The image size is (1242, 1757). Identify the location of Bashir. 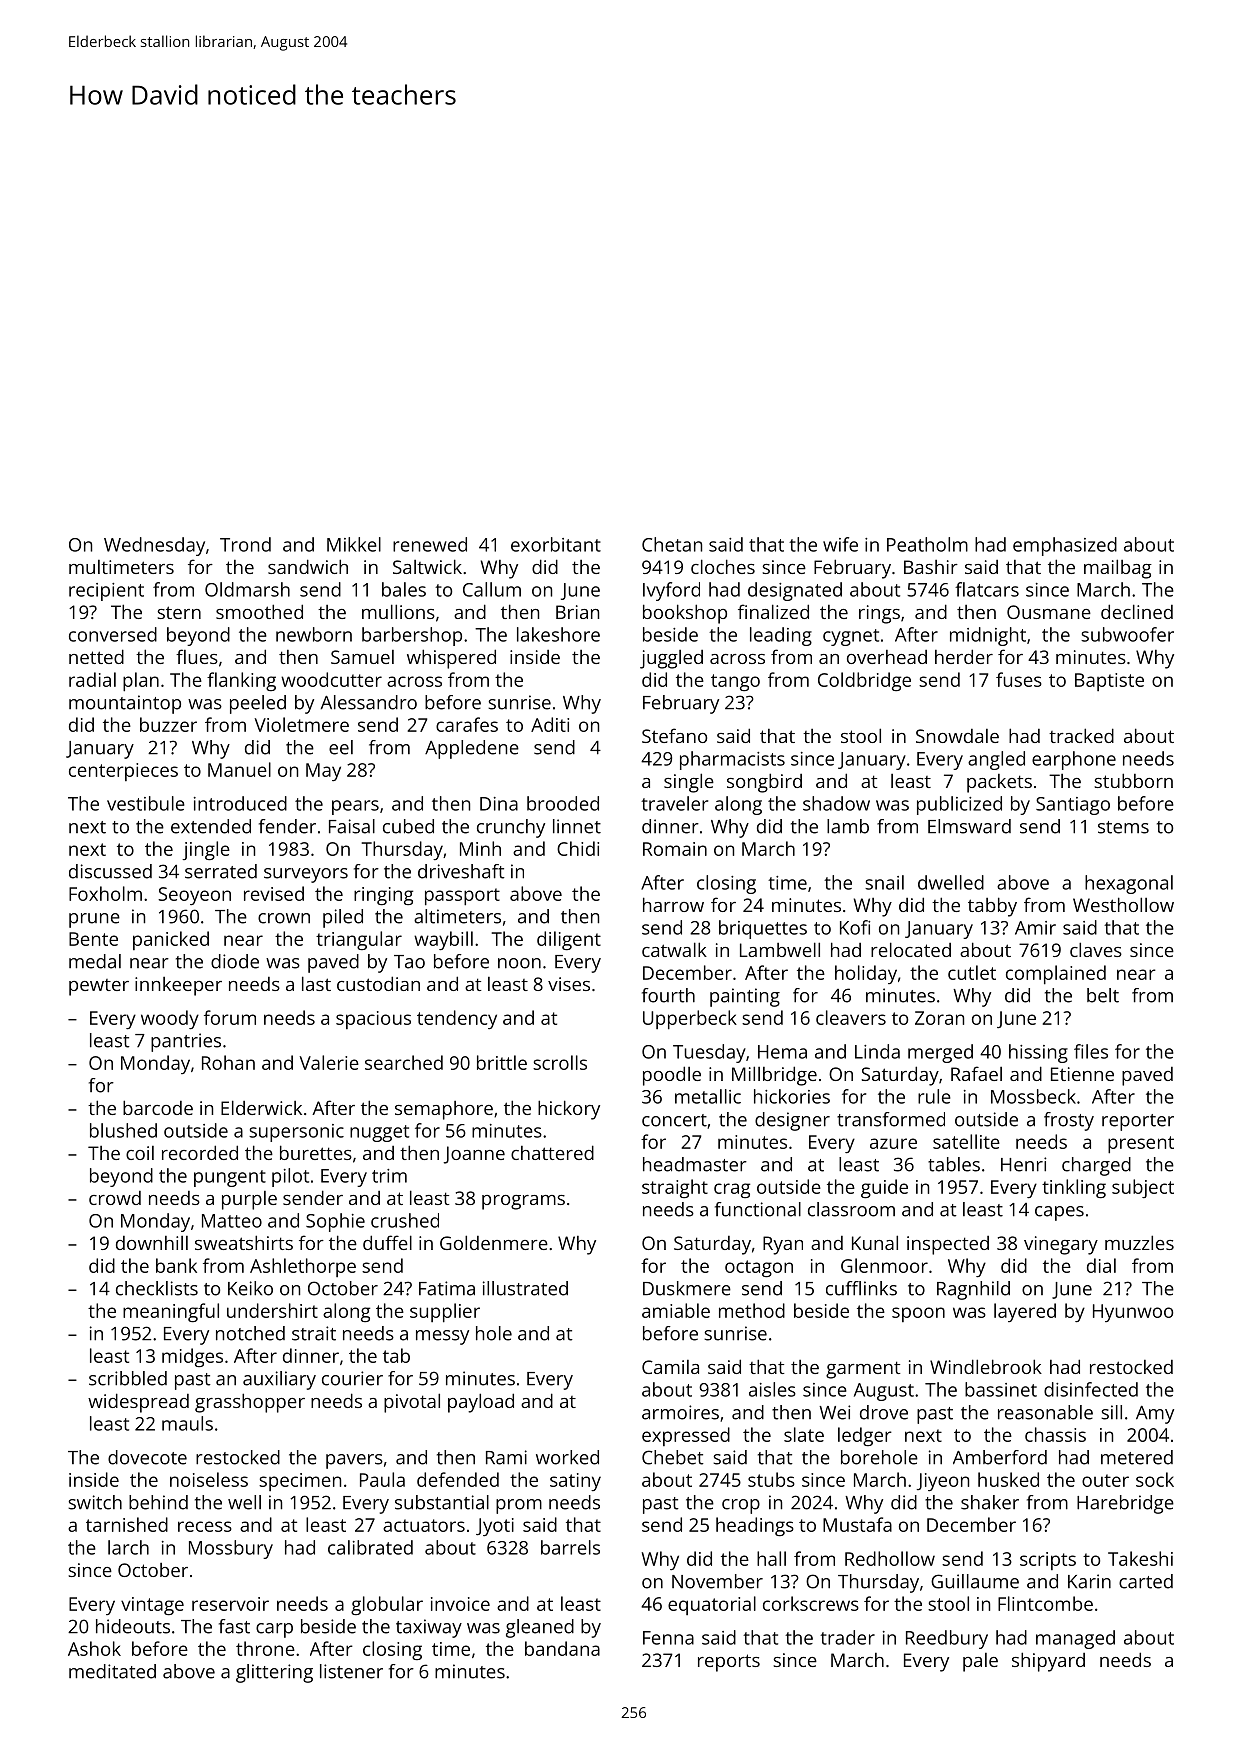
(931, 567).
